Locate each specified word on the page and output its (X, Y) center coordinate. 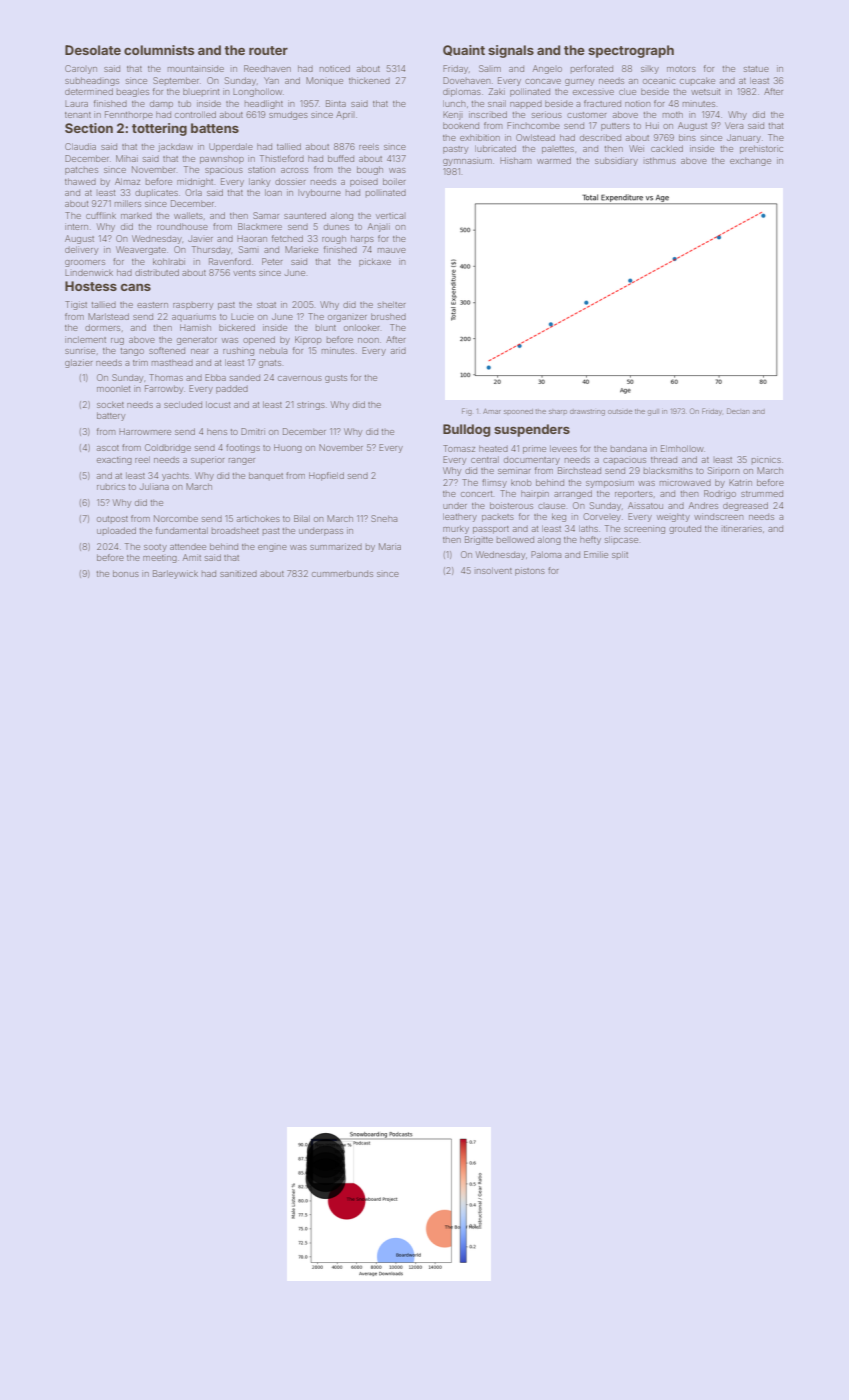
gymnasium (467, 161)
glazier (79, 363)
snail (497, 103)
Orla (193, 192)
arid (398, 350)
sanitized (238, 573)
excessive (593, 92)
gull (653, 412)
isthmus (660, 160)
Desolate (93, 50)
